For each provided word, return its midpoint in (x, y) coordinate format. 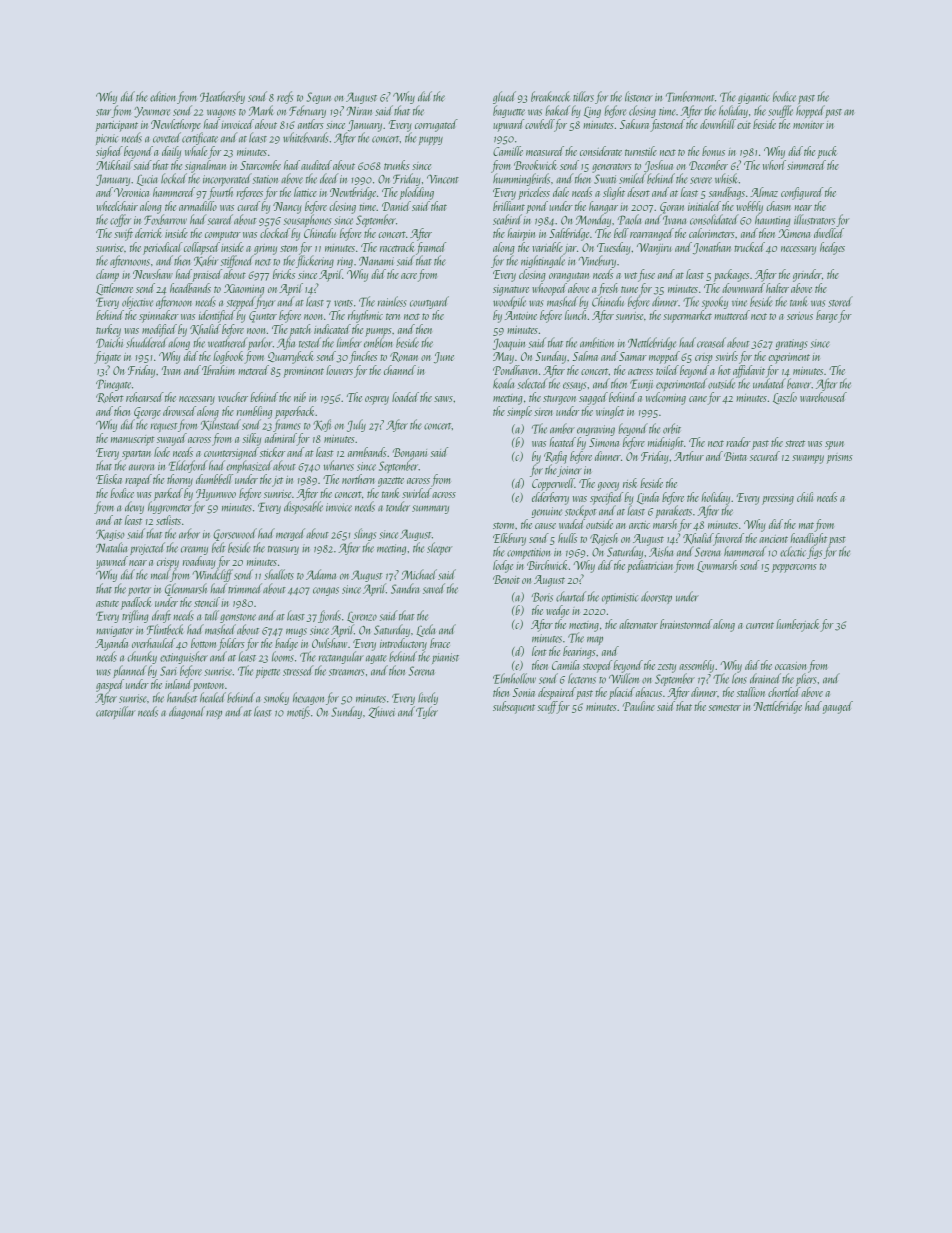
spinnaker (159, 316)
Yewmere (152, 112)
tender (398, 506)
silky (251, 439)
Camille (508, 151)
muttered (732, 315)
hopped (810, 111)
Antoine (521, 315)
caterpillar (115, 712)
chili (805, 497)
